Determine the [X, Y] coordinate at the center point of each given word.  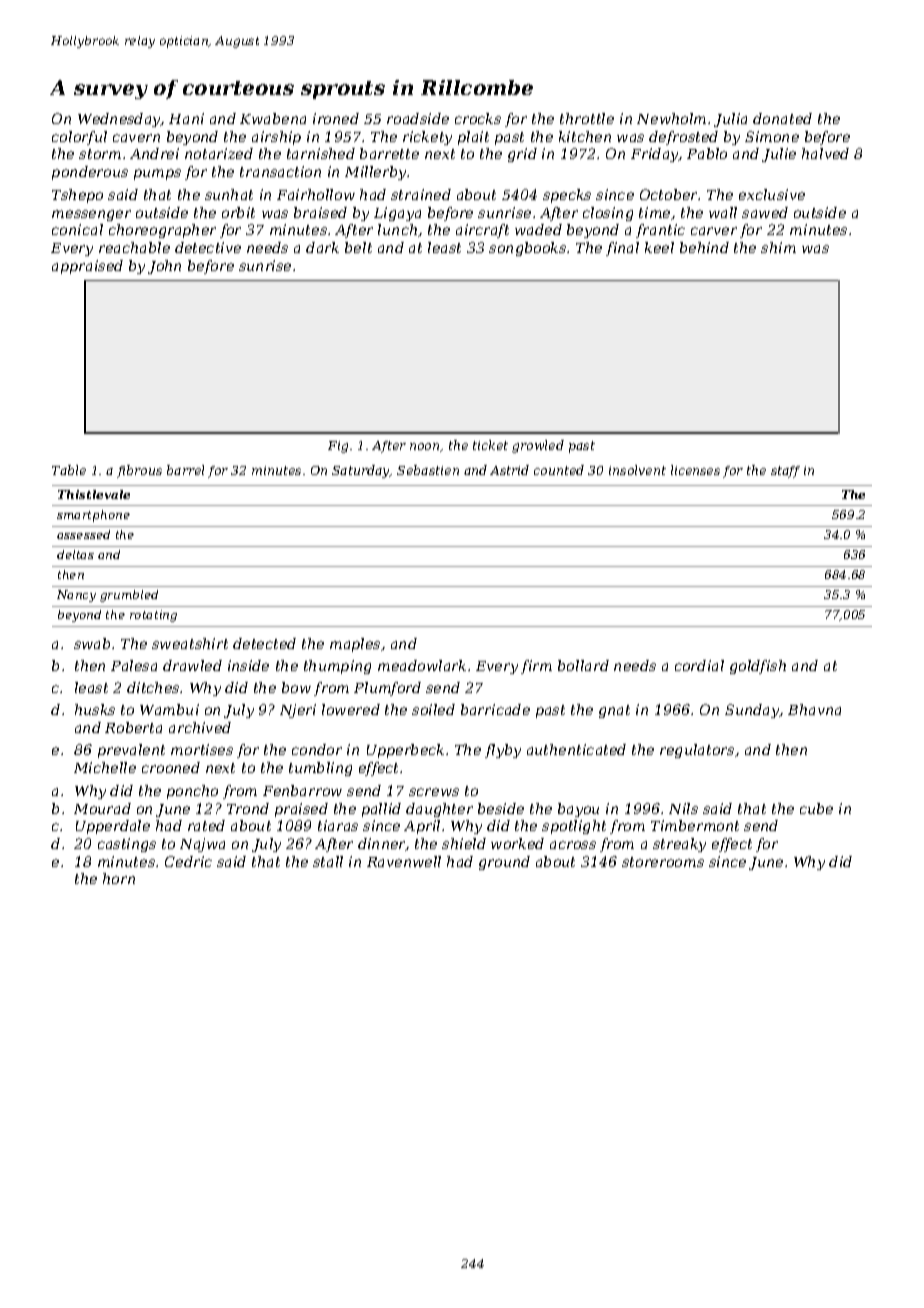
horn [119, 878]
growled [538, 446]
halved [825, 153]
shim [778, 247]
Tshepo [77, 196]
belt [358, 247]
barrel [185, 470]
